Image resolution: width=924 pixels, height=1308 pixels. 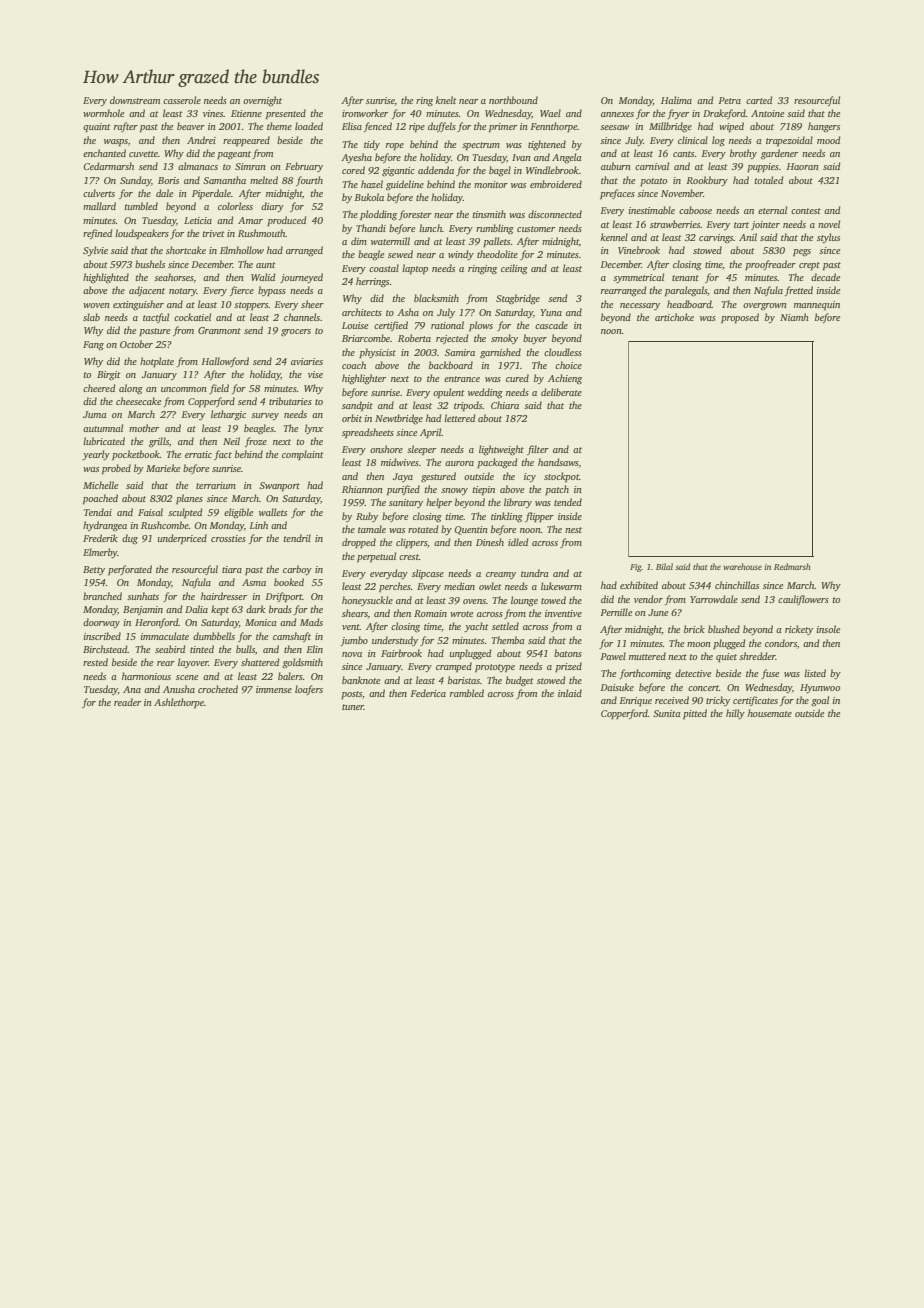 What do you see at coordinates (353, 707) in the screenshot?
I see `tuner` at bounding box center [353, 707].
